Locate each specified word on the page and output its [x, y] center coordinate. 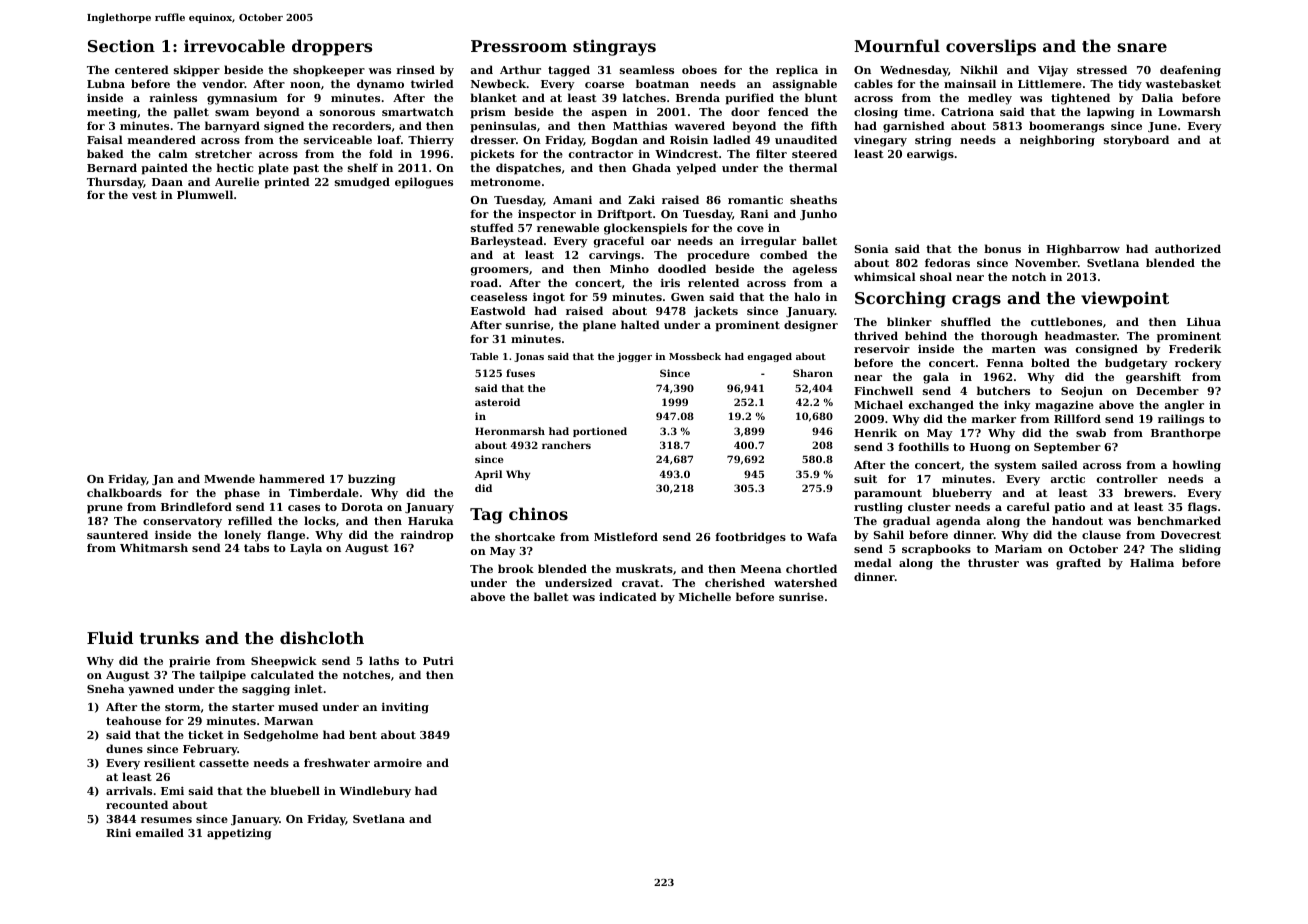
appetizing [239, 834]
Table [484, 356]
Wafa [822, 536]
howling [1197, 466]
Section [121, 46]
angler [1184, 406]
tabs [256, 547]
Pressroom [519, 46]
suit [865, 478]
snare [1142, 47]
